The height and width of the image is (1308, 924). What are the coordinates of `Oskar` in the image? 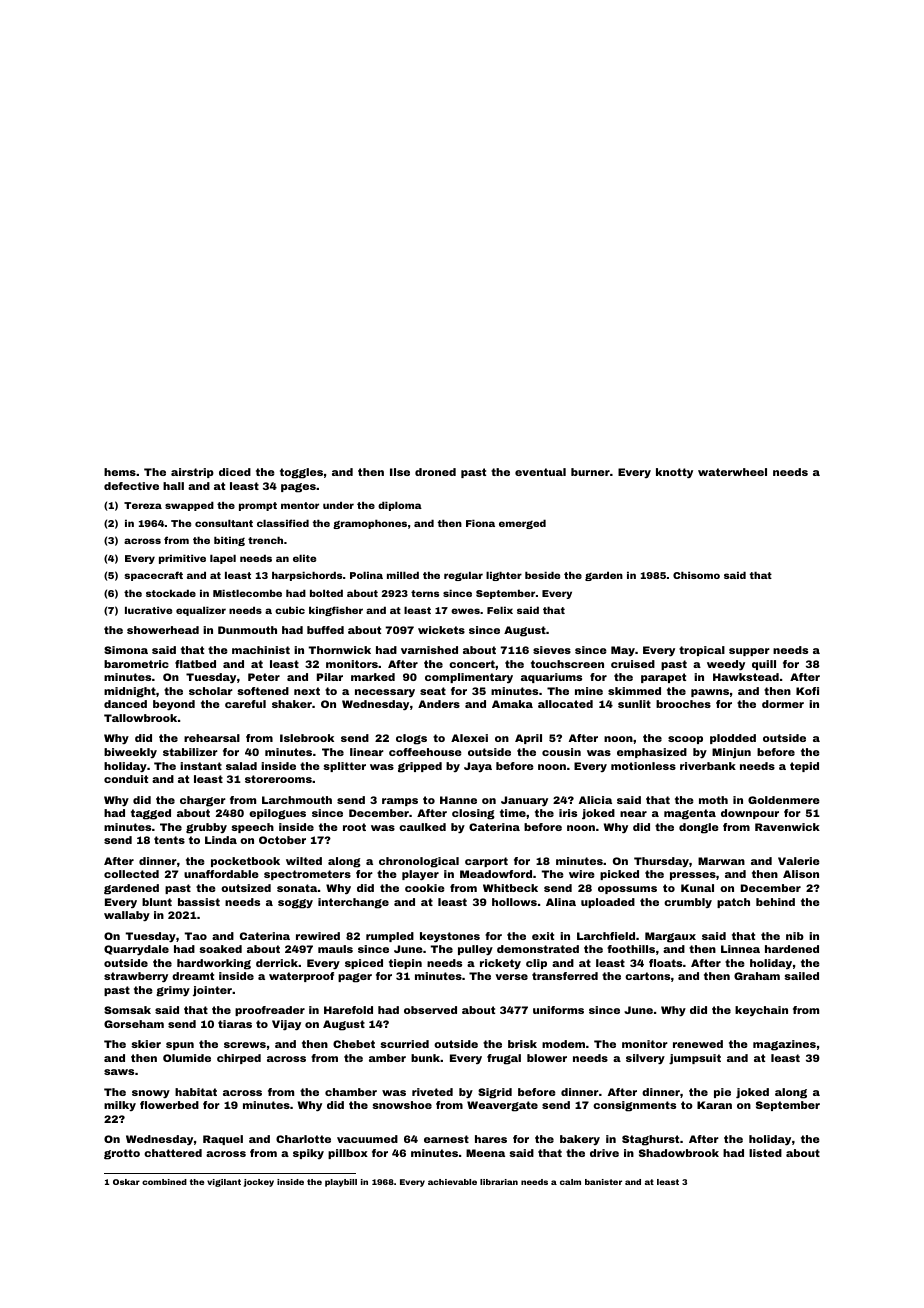 It's located at (126, 1182).
